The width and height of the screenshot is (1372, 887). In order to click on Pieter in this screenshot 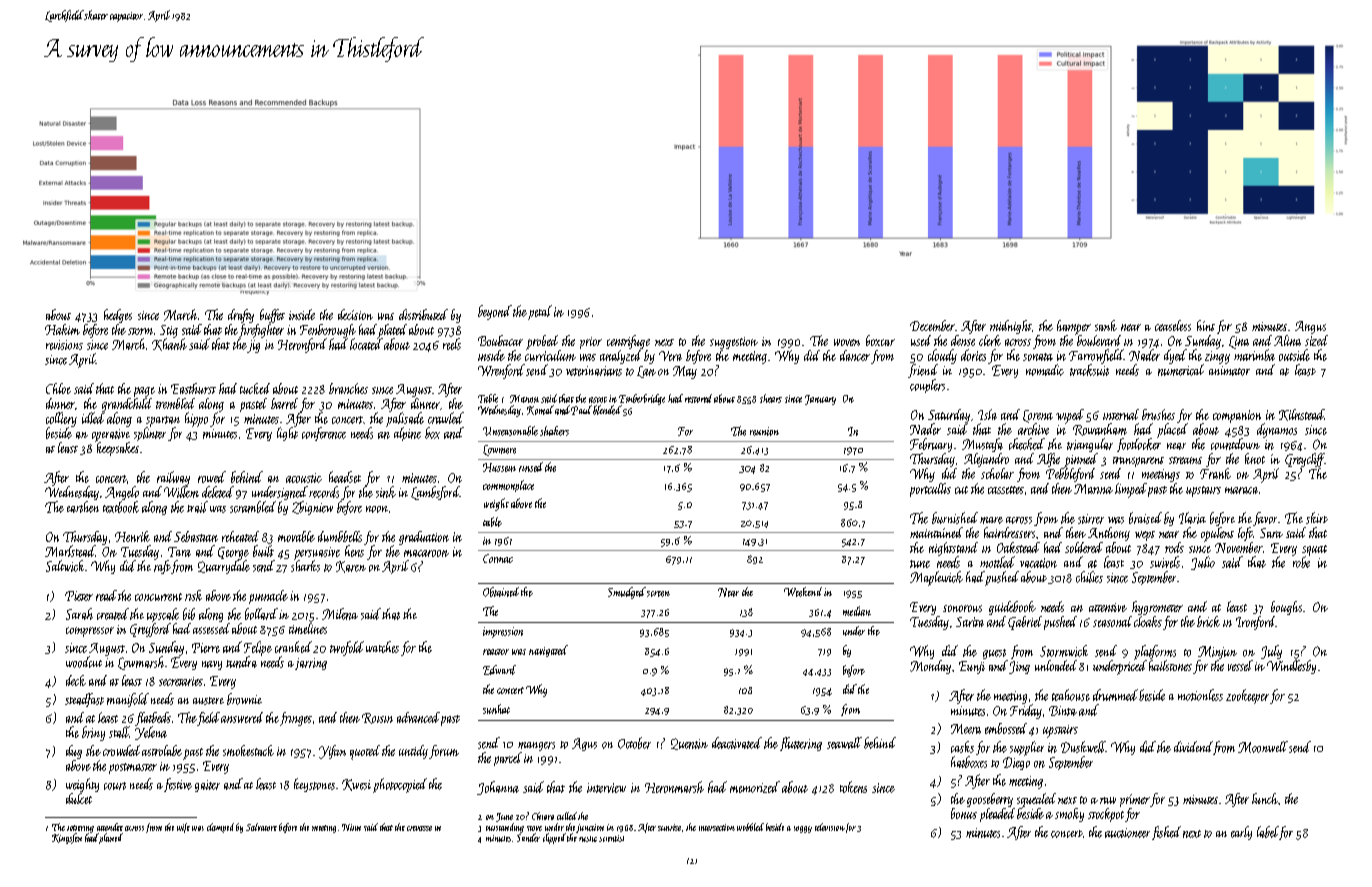, I will do `click(79, 596)`.
